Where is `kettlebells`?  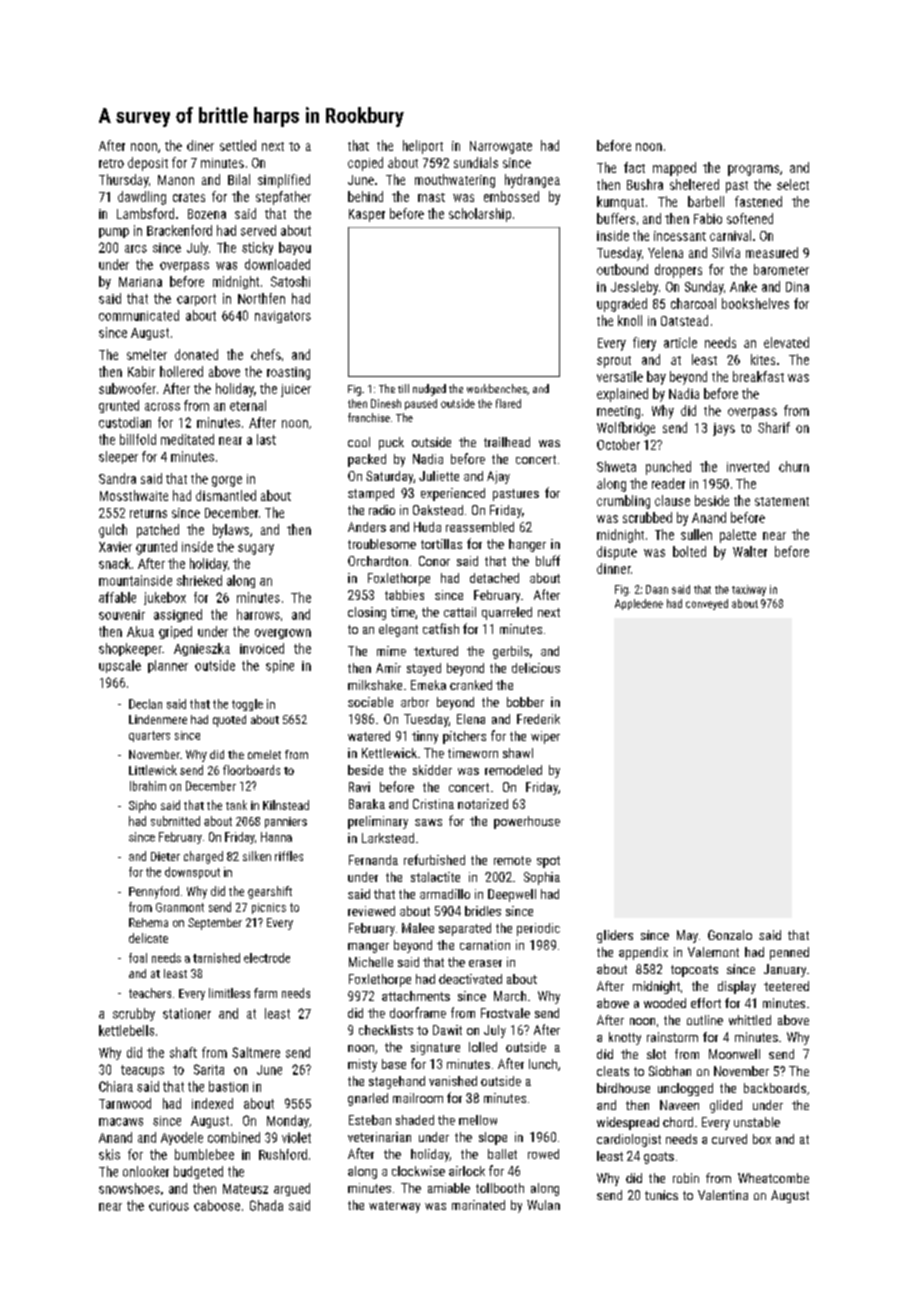
kettlebells is located at coordinates (126, 1030).
